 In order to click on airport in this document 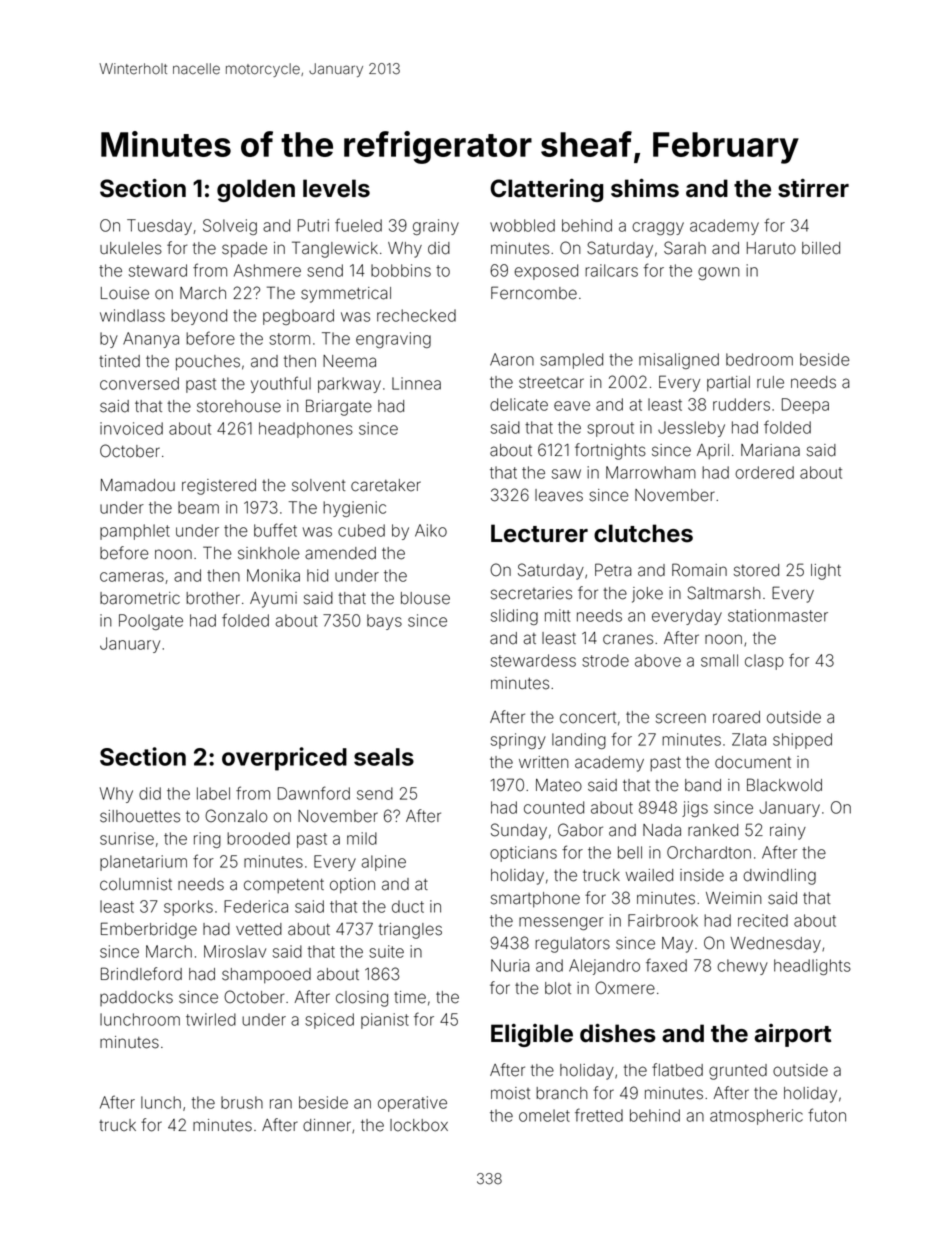, I will do `click(792, 1035)`.
